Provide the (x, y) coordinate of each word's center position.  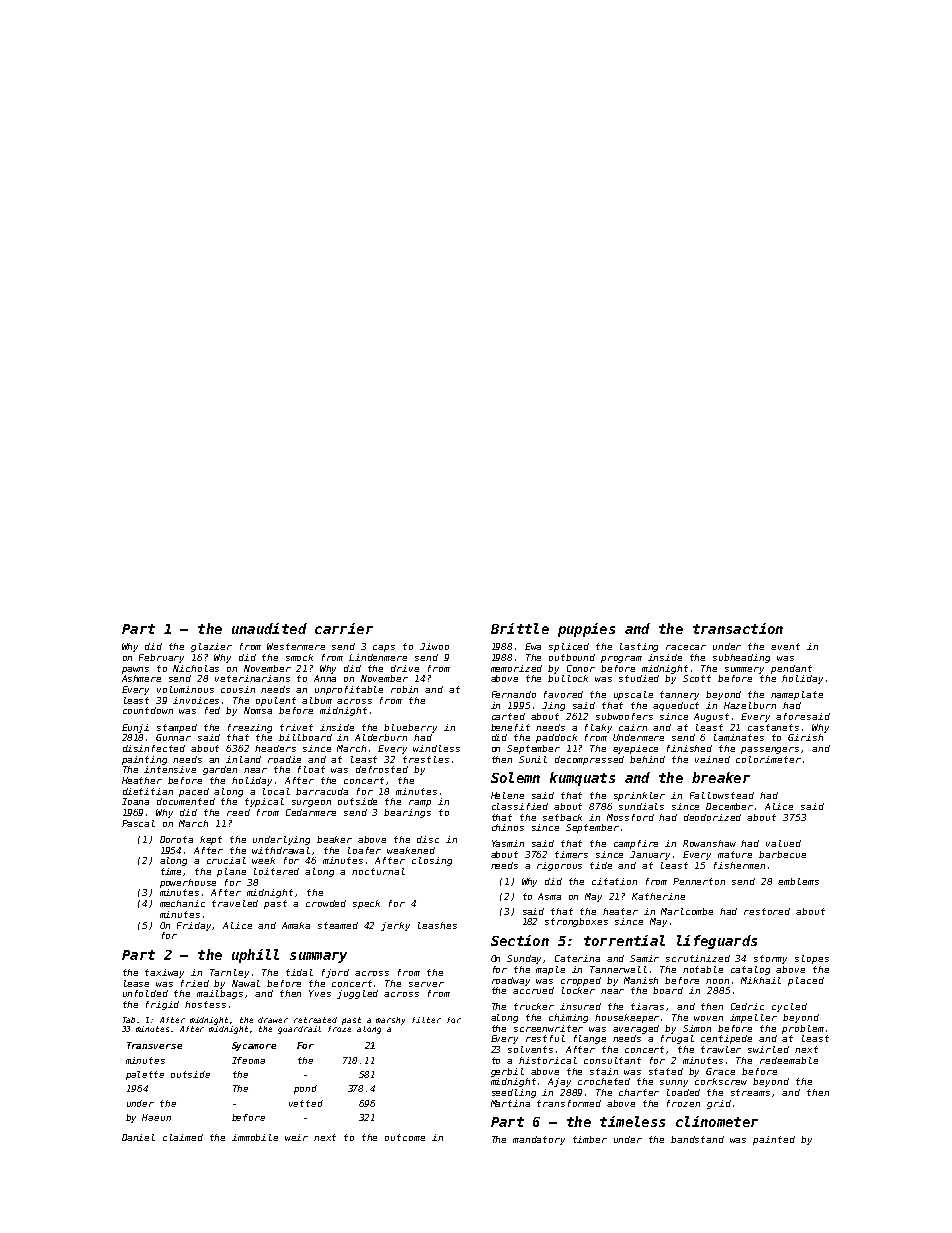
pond (305, 1089)
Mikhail (761, 980)
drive (405, 668)
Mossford (630, 817)
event (785, 646)
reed (238, 812)
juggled (357, 994)
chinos (508, 827)
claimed (183, 1137)
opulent (276, 701)
